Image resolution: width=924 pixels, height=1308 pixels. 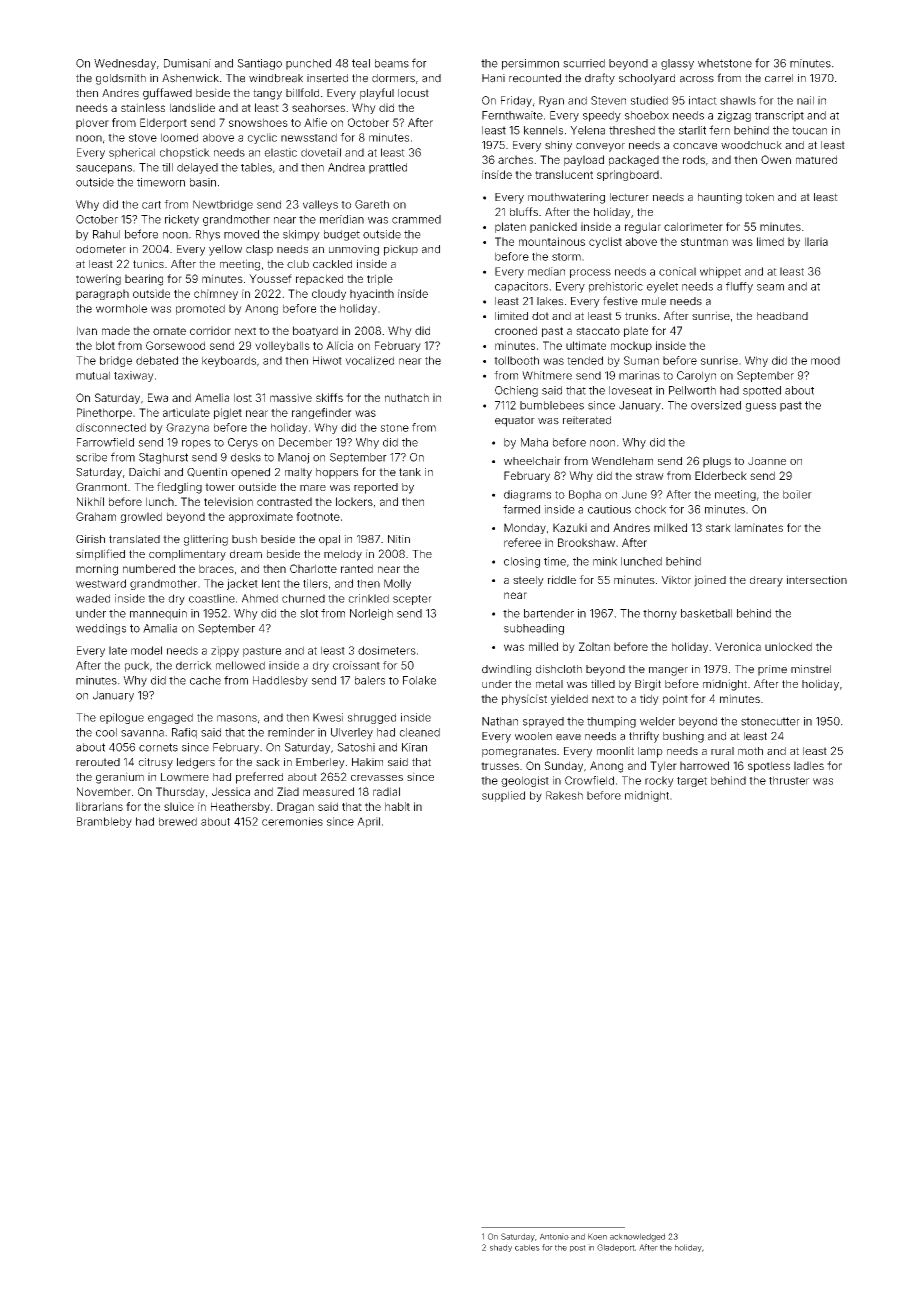 I want to click on Gladeport, so click(x=616, y=1248).
